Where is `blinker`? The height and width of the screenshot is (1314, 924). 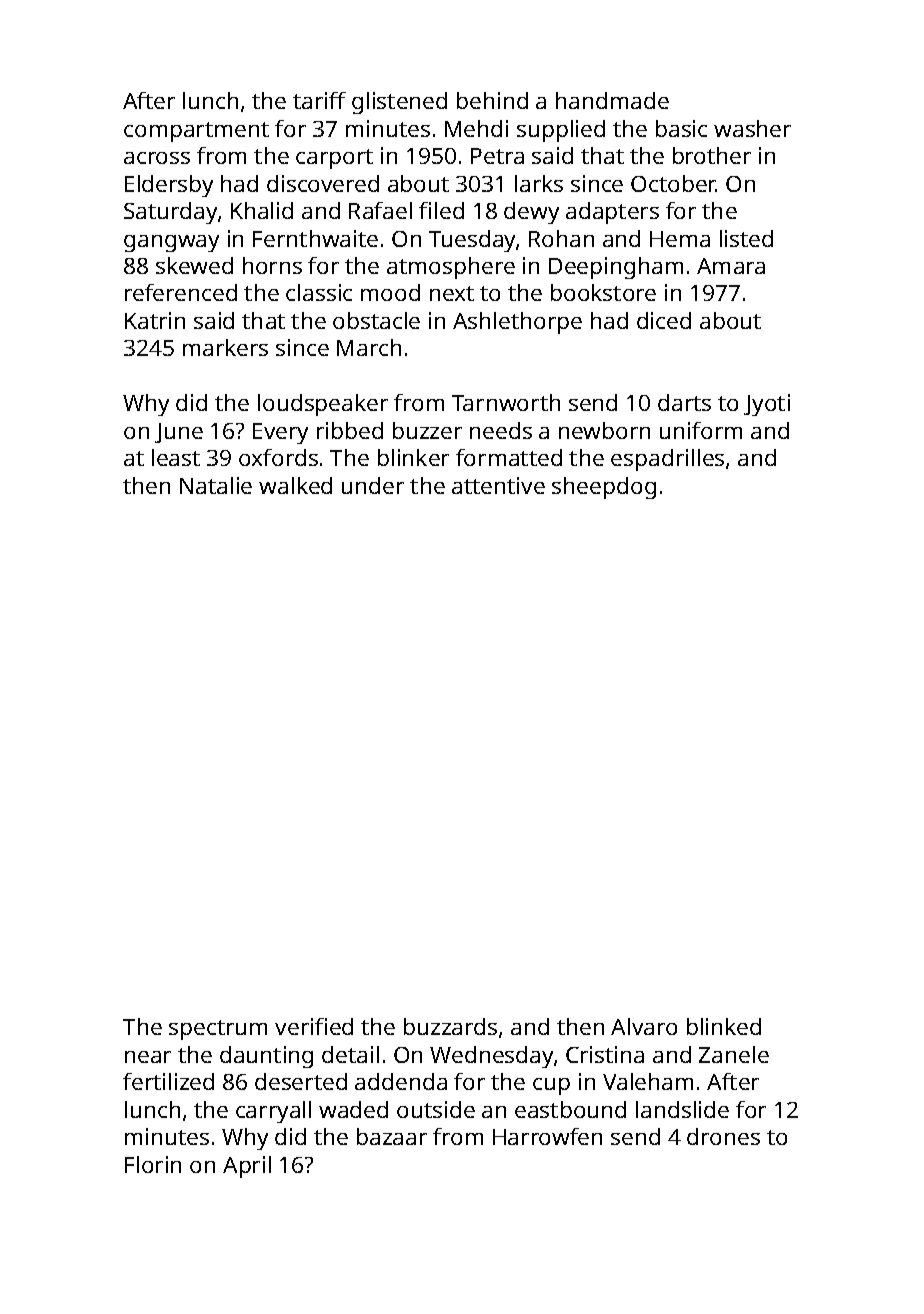 blinker is located at coordinates (413, 457).
